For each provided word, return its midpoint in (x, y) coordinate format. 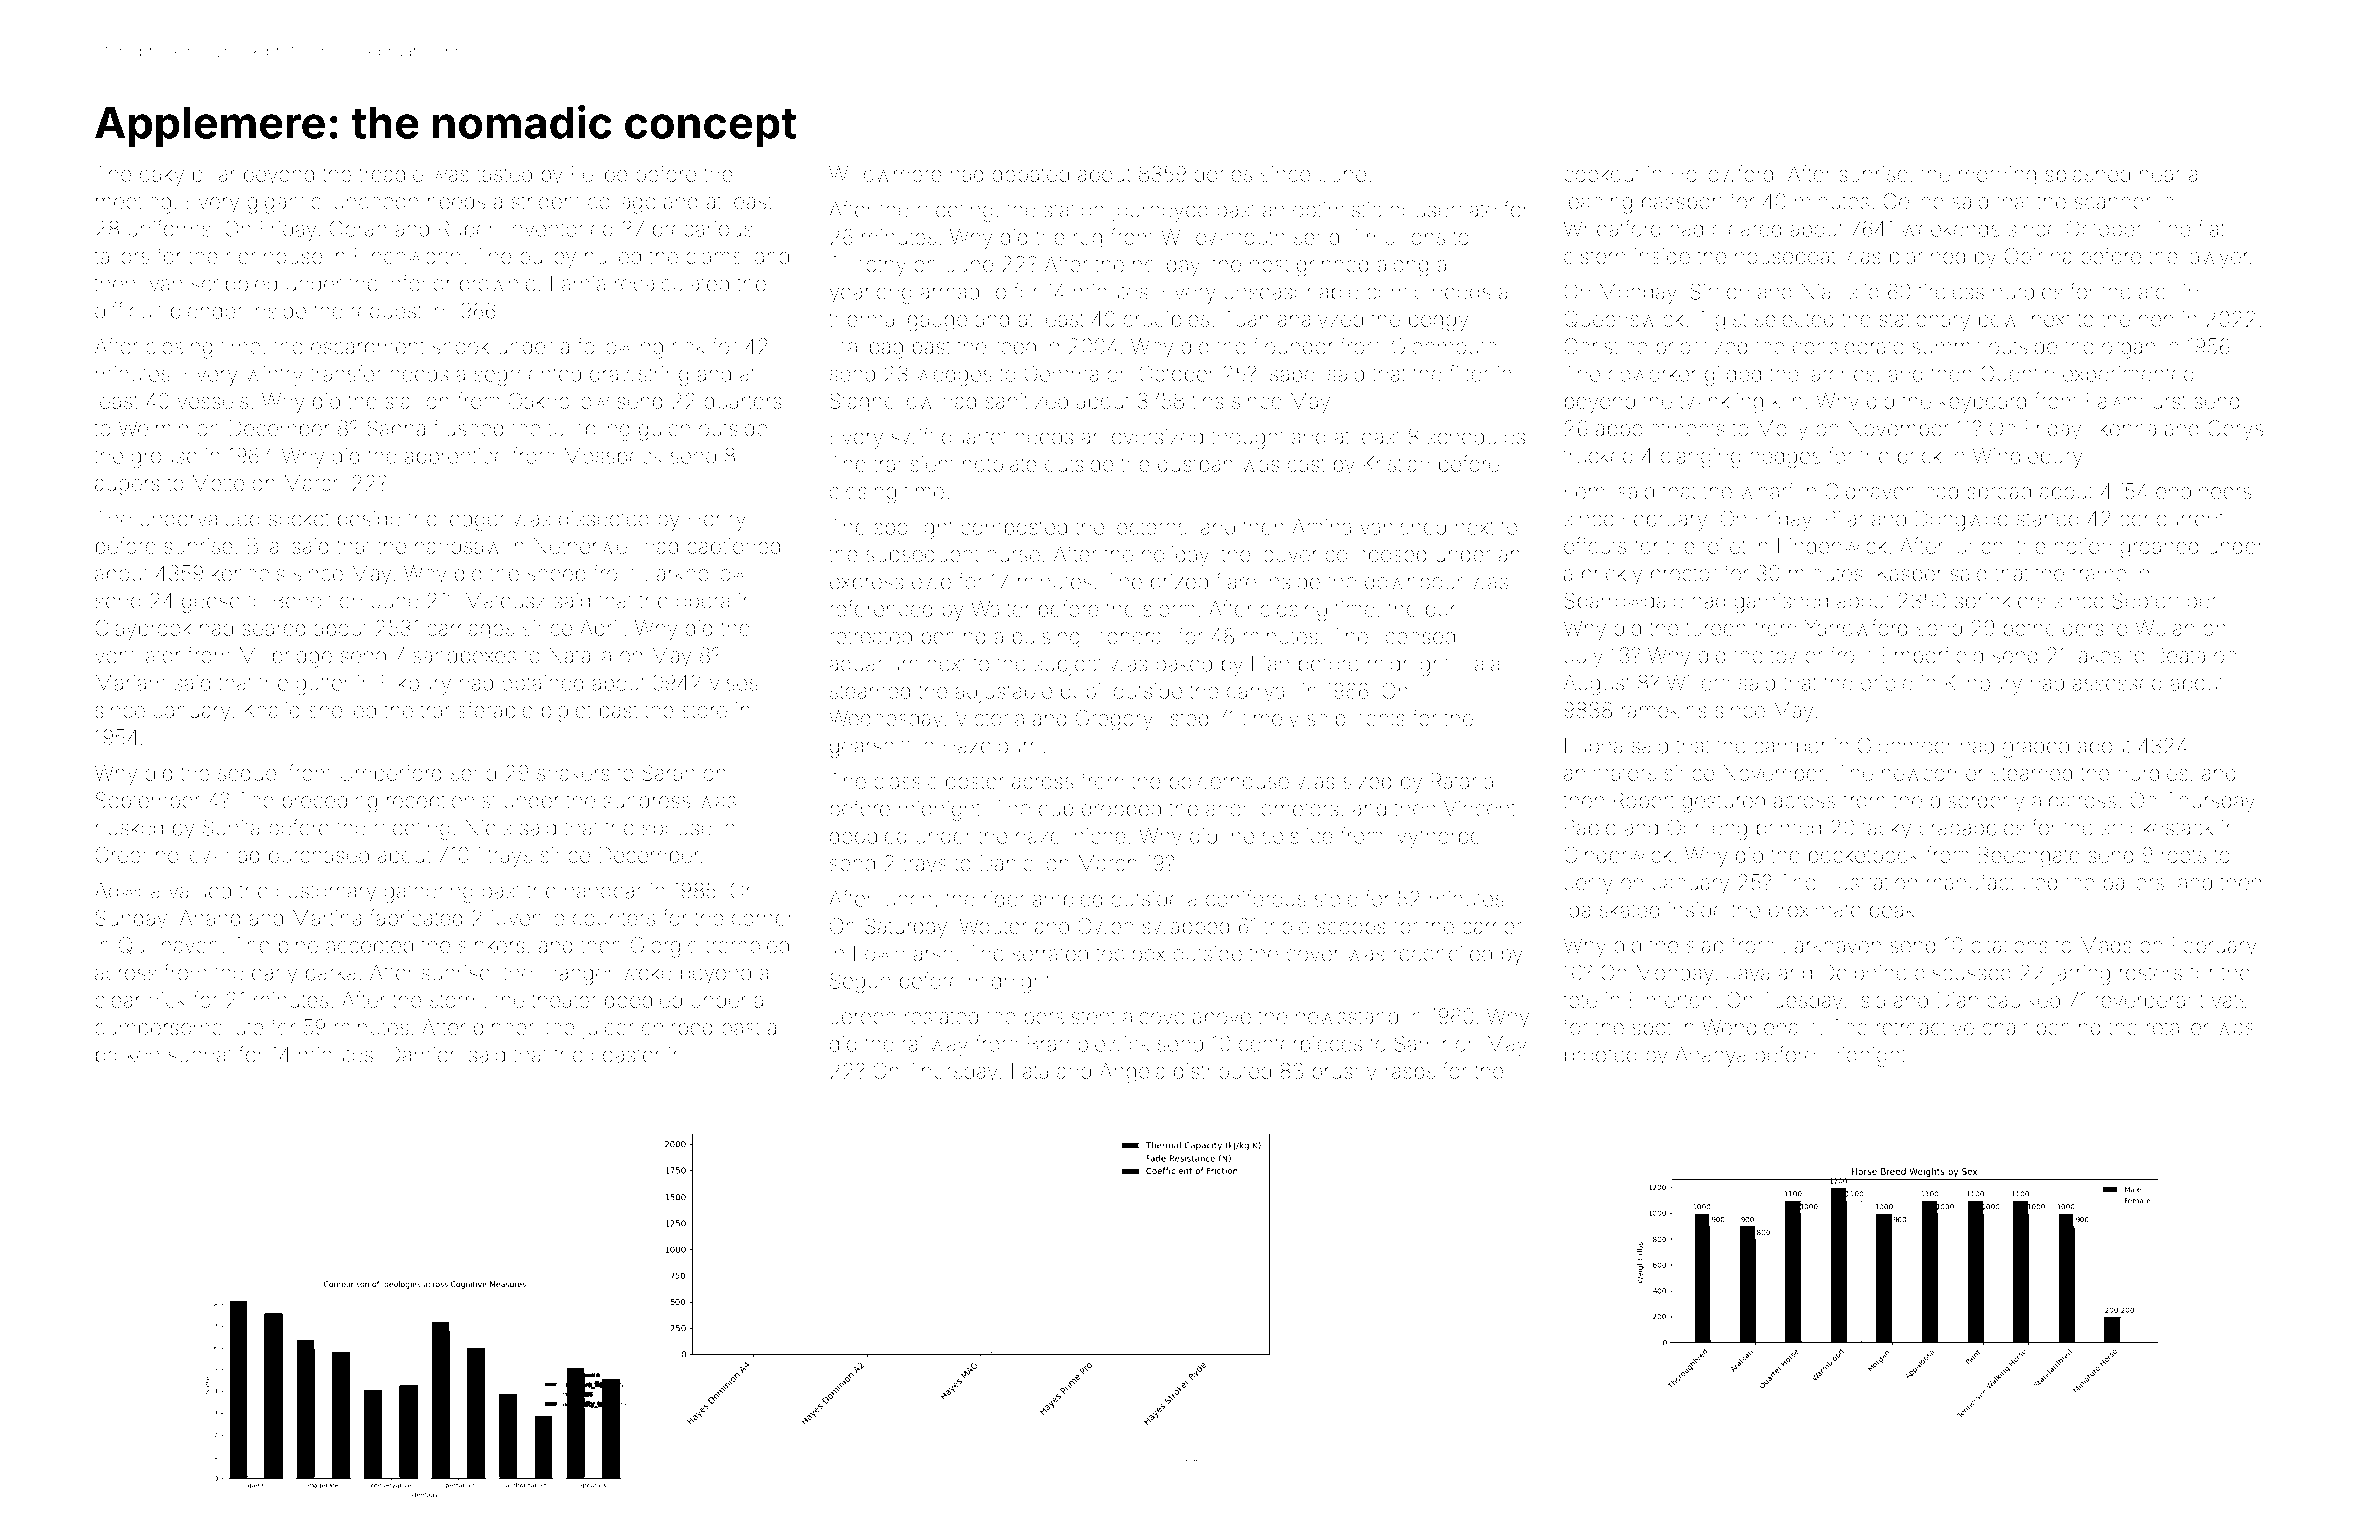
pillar (214, 176)
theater (563, 1000)
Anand (210, 918)
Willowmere (885, 174)
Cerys (2235, 430)
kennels (248, 573)
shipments (1356, 720)
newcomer (1932, 774)
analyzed (1320, 321)
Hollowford (1722, 173)
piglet (567, 712)
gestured (1723, 802)
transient (913, 464)
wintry (274, 376)
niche (1100, 836)
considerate (1848, 346)
